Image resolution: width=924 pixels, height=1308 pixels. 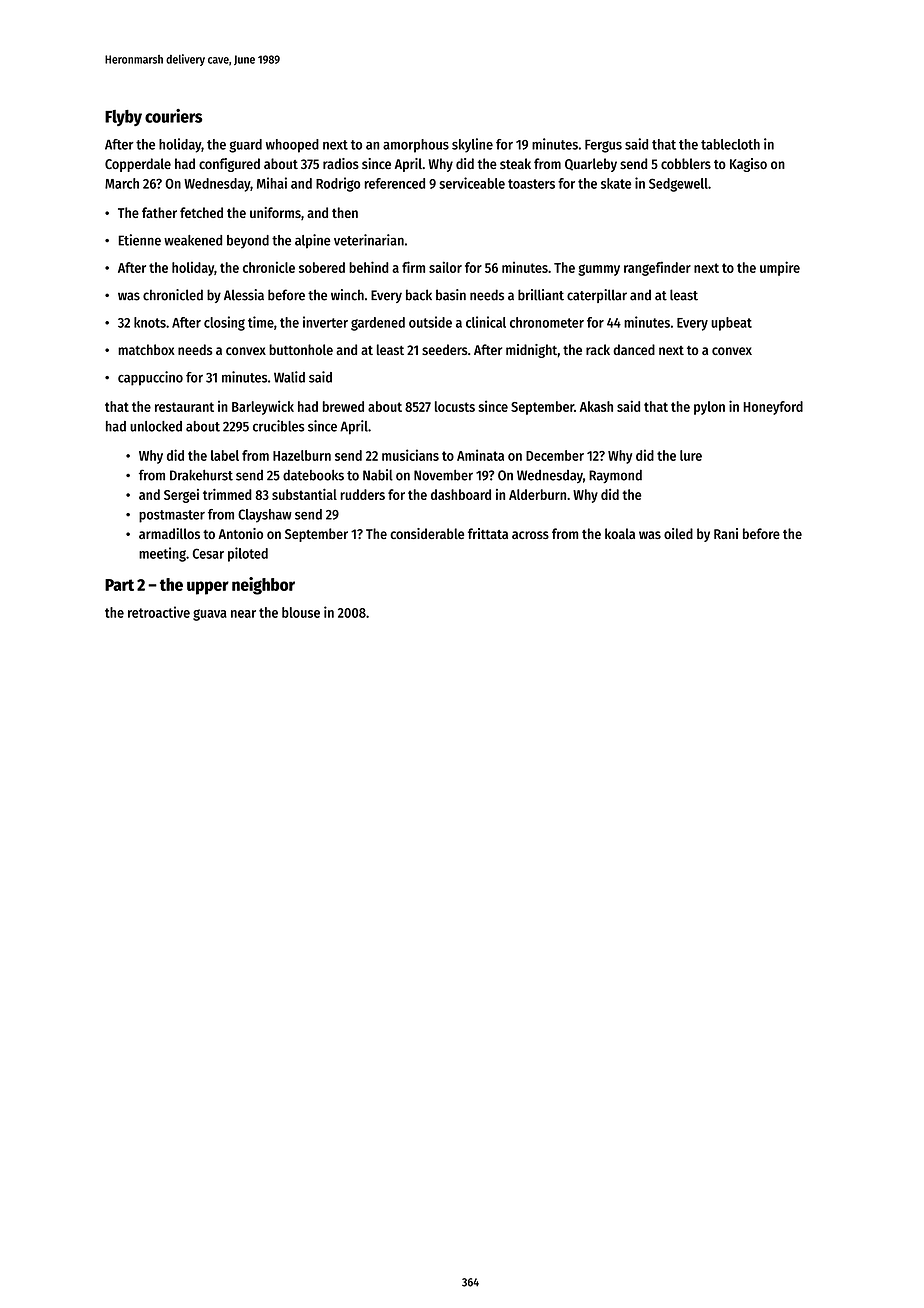 What do you see at coordinates (325, 322) in the screenshot?
I see `inverter` at bounding box center [325, 322].
